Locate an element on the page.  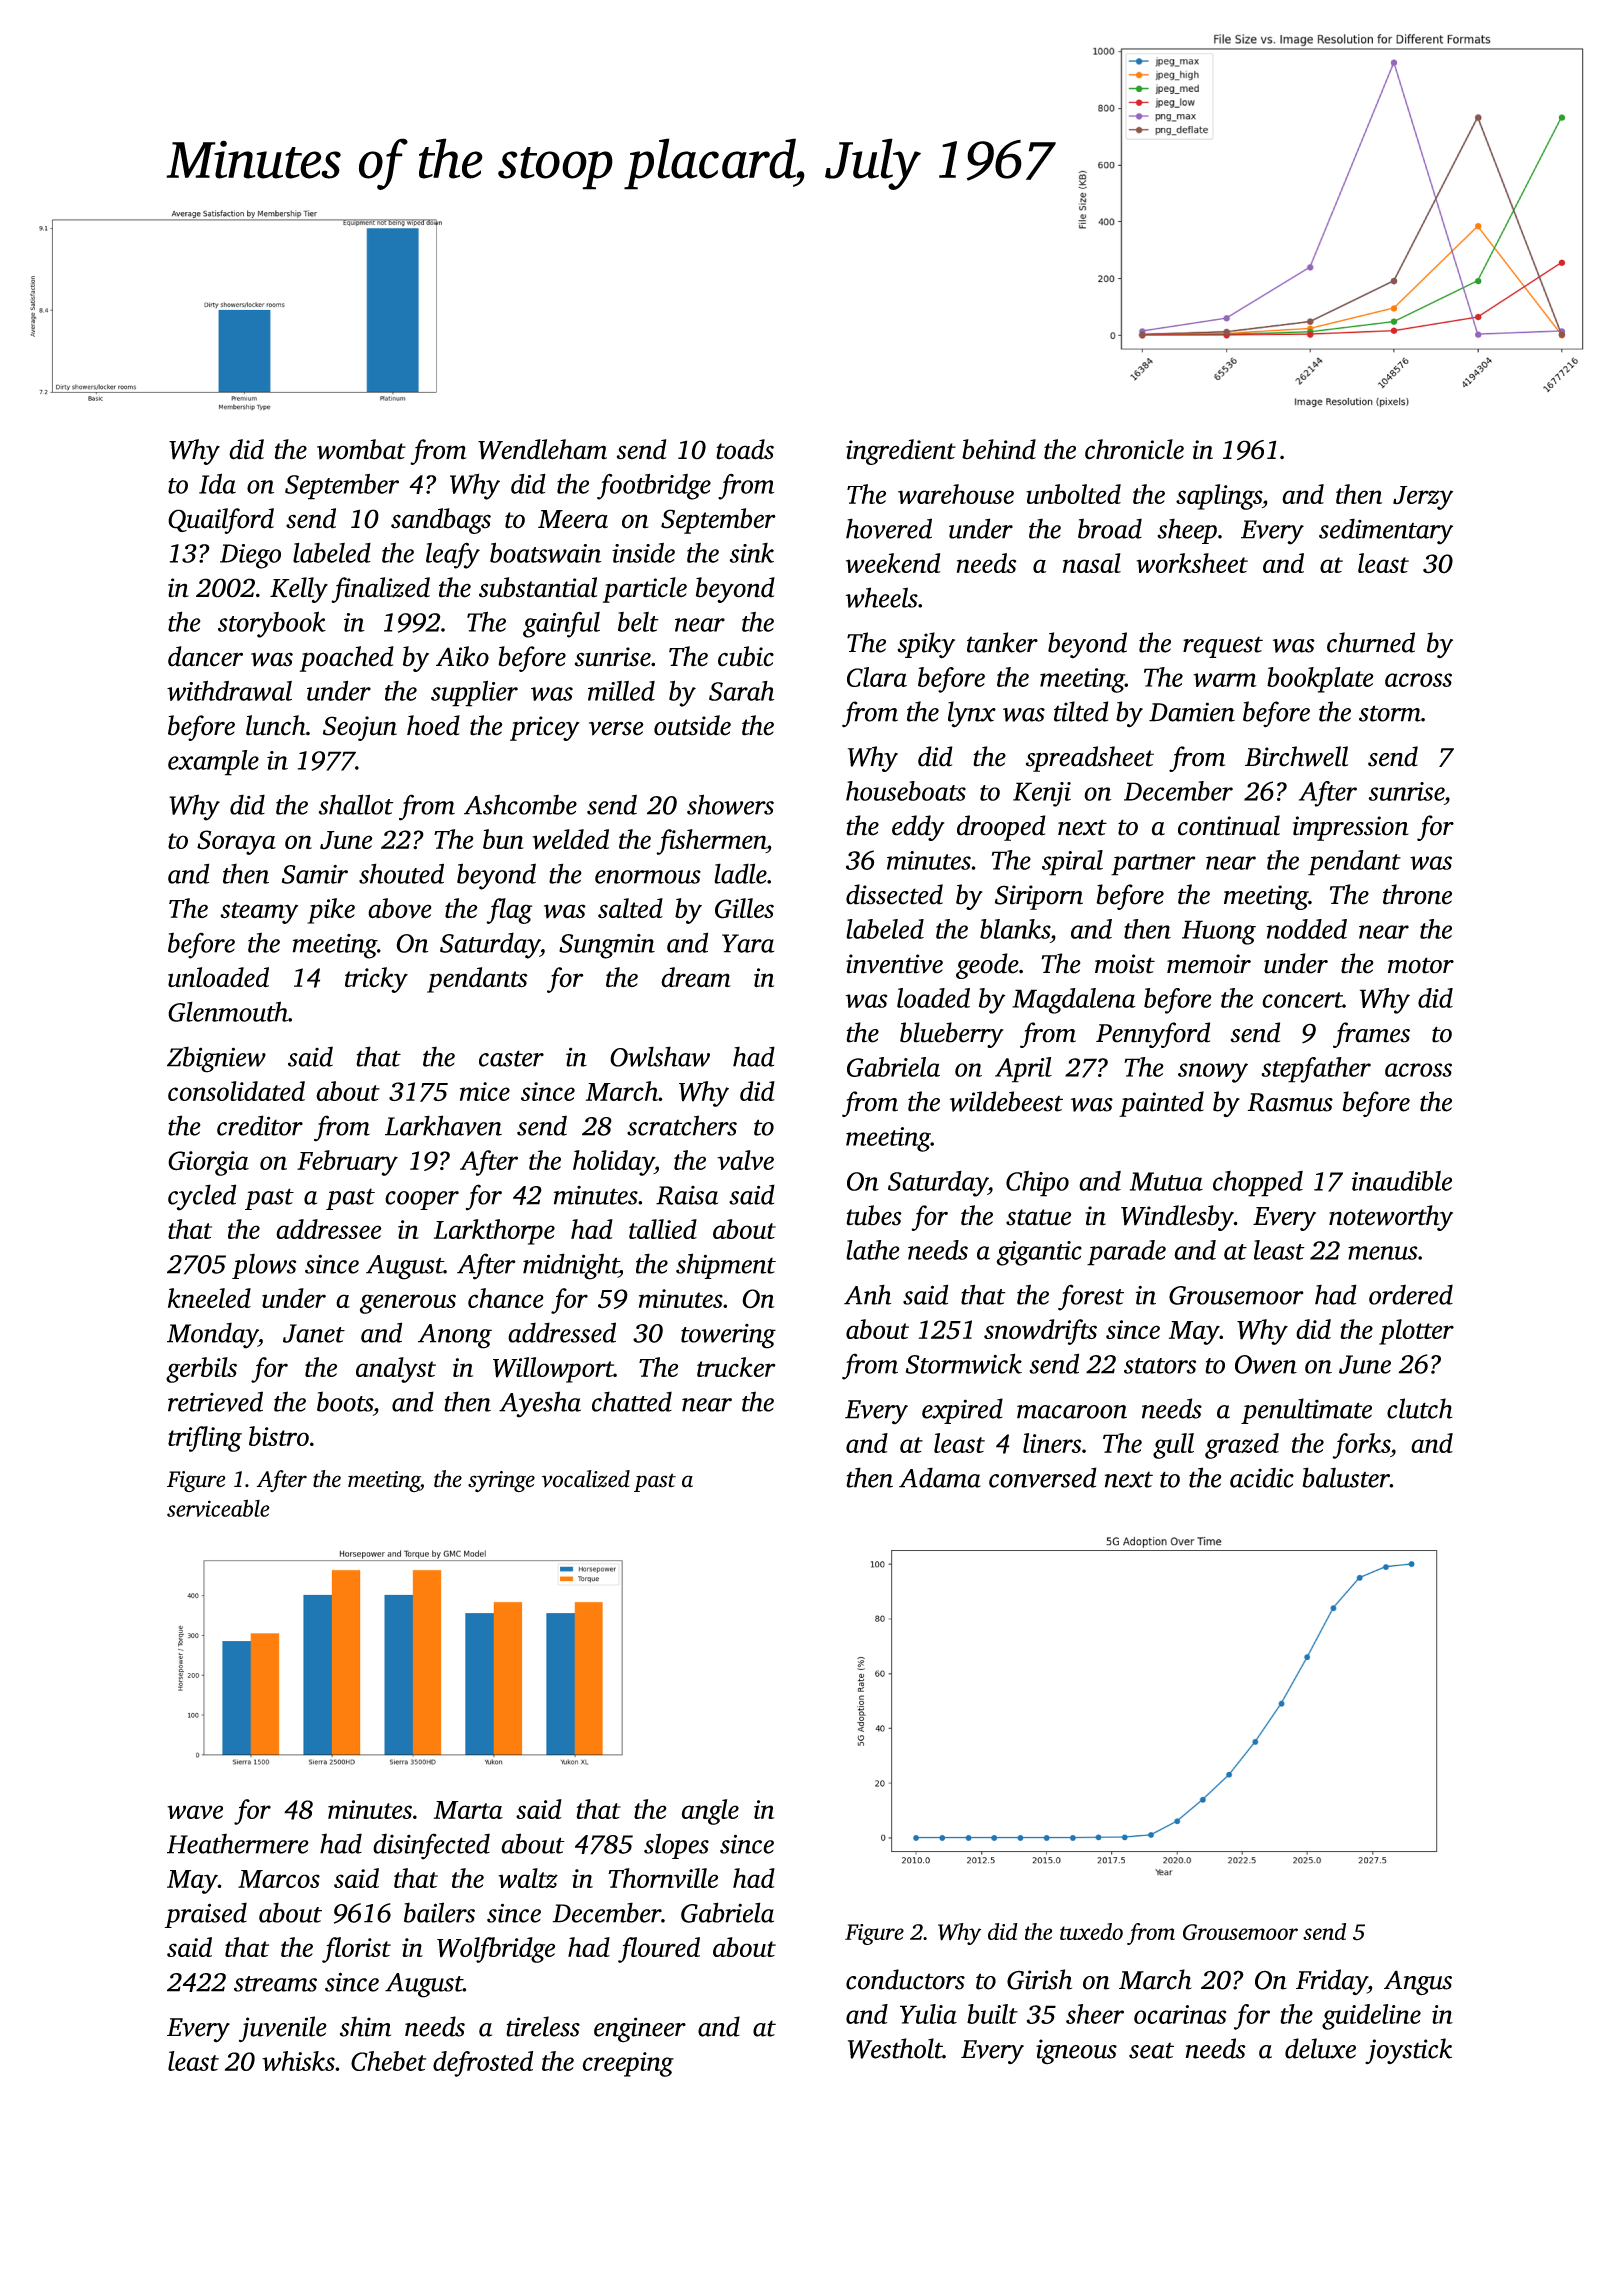
juvenile is located at coordinates (283, 2029).
